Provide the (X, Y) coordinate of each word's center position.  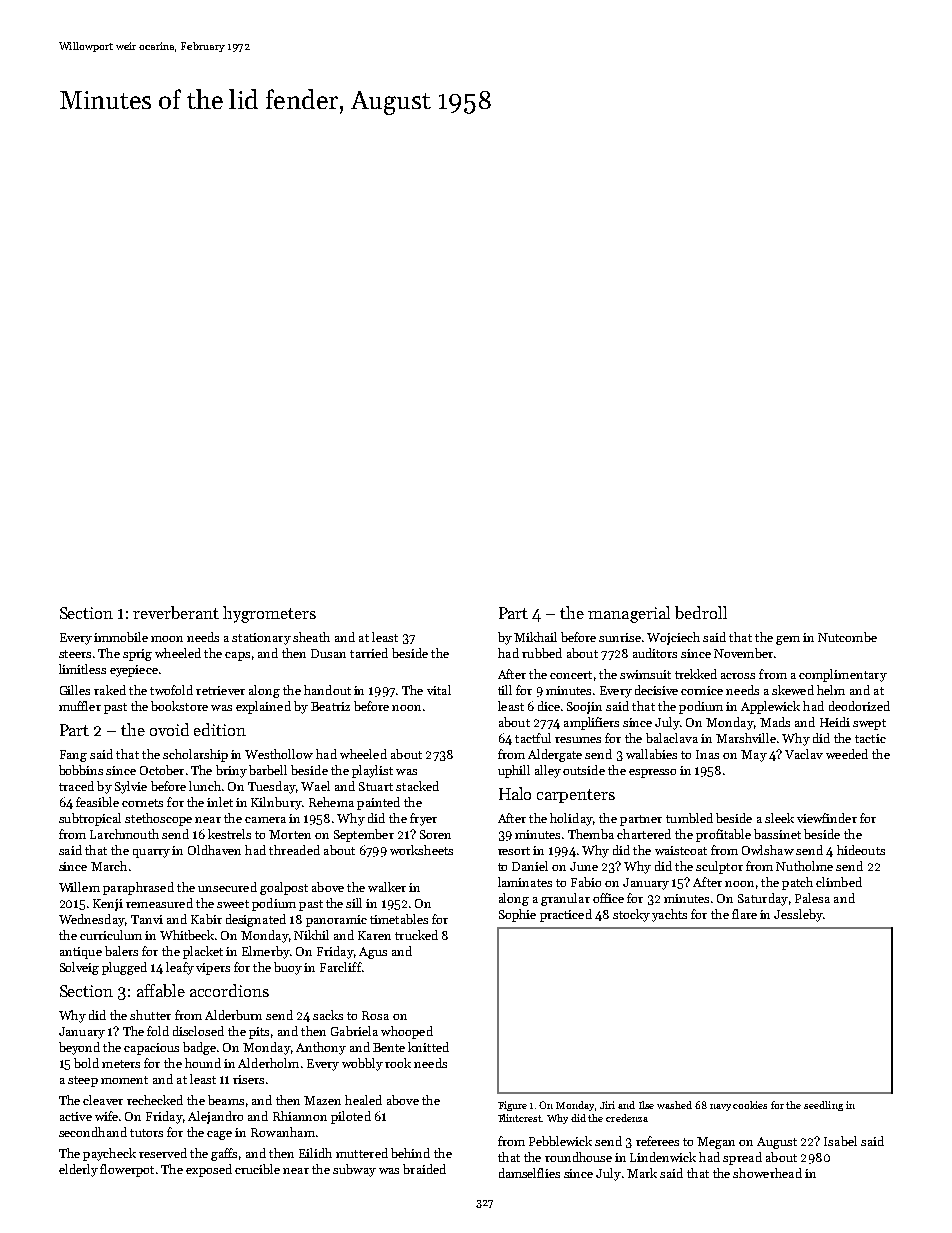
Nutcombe (847, 637)
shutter (150, 1015)
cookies (750, 1105)
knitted (428, 1047)
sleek (779, 818)
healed (363, 1100)
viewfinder (827, 818)
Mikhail (535, 637)
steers (75, 654)
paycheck (109, 1154)
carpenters (576, 796)
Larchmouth (124, 834)
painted (378, 803)
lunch (205, 786)
